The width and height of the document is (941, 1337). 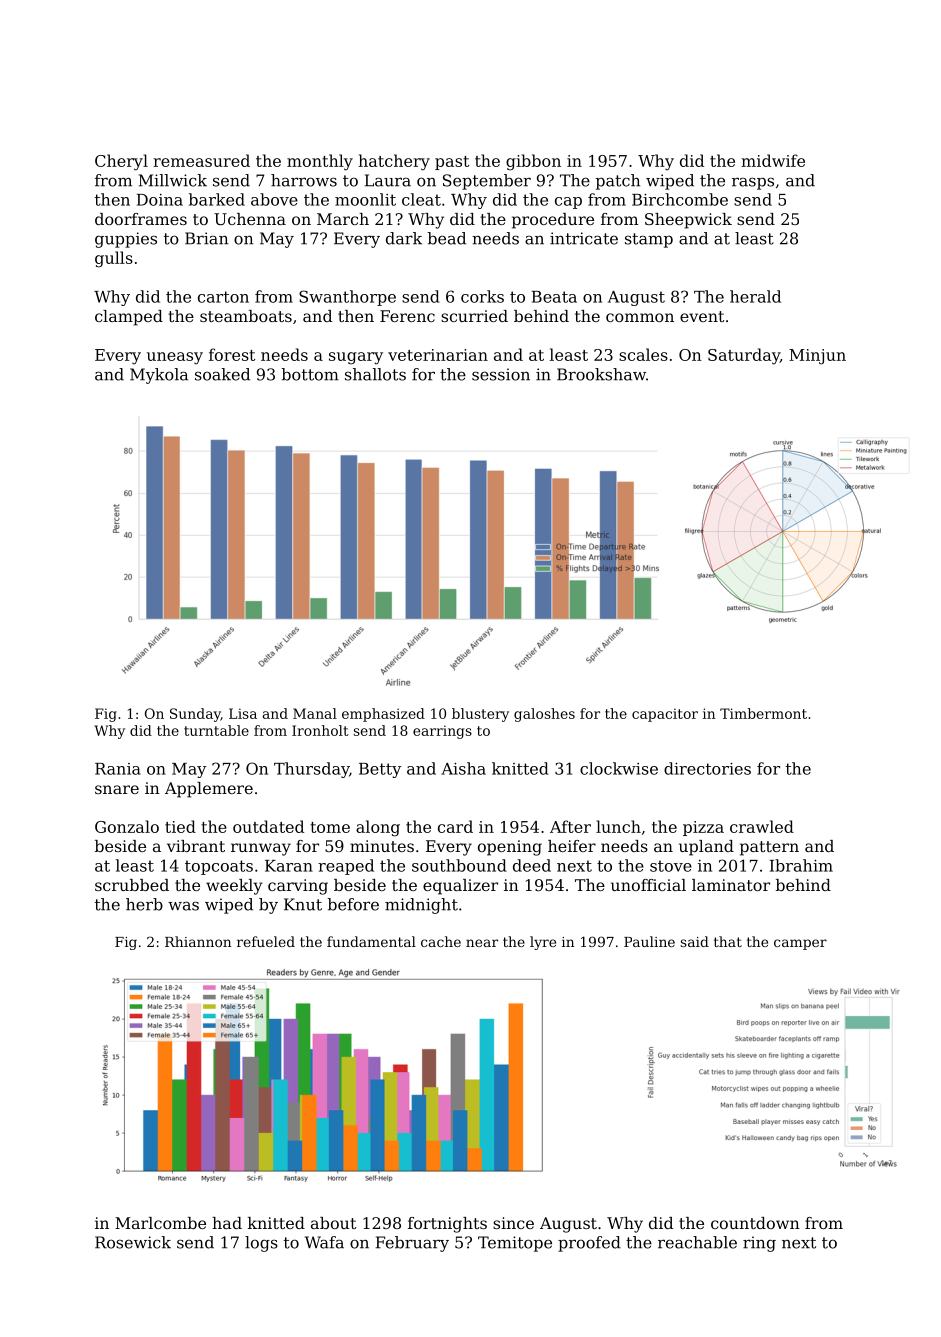 What do you see at coordinates (266, 941) in the document?
I see `refueled` at bounding box center [266, 941].
